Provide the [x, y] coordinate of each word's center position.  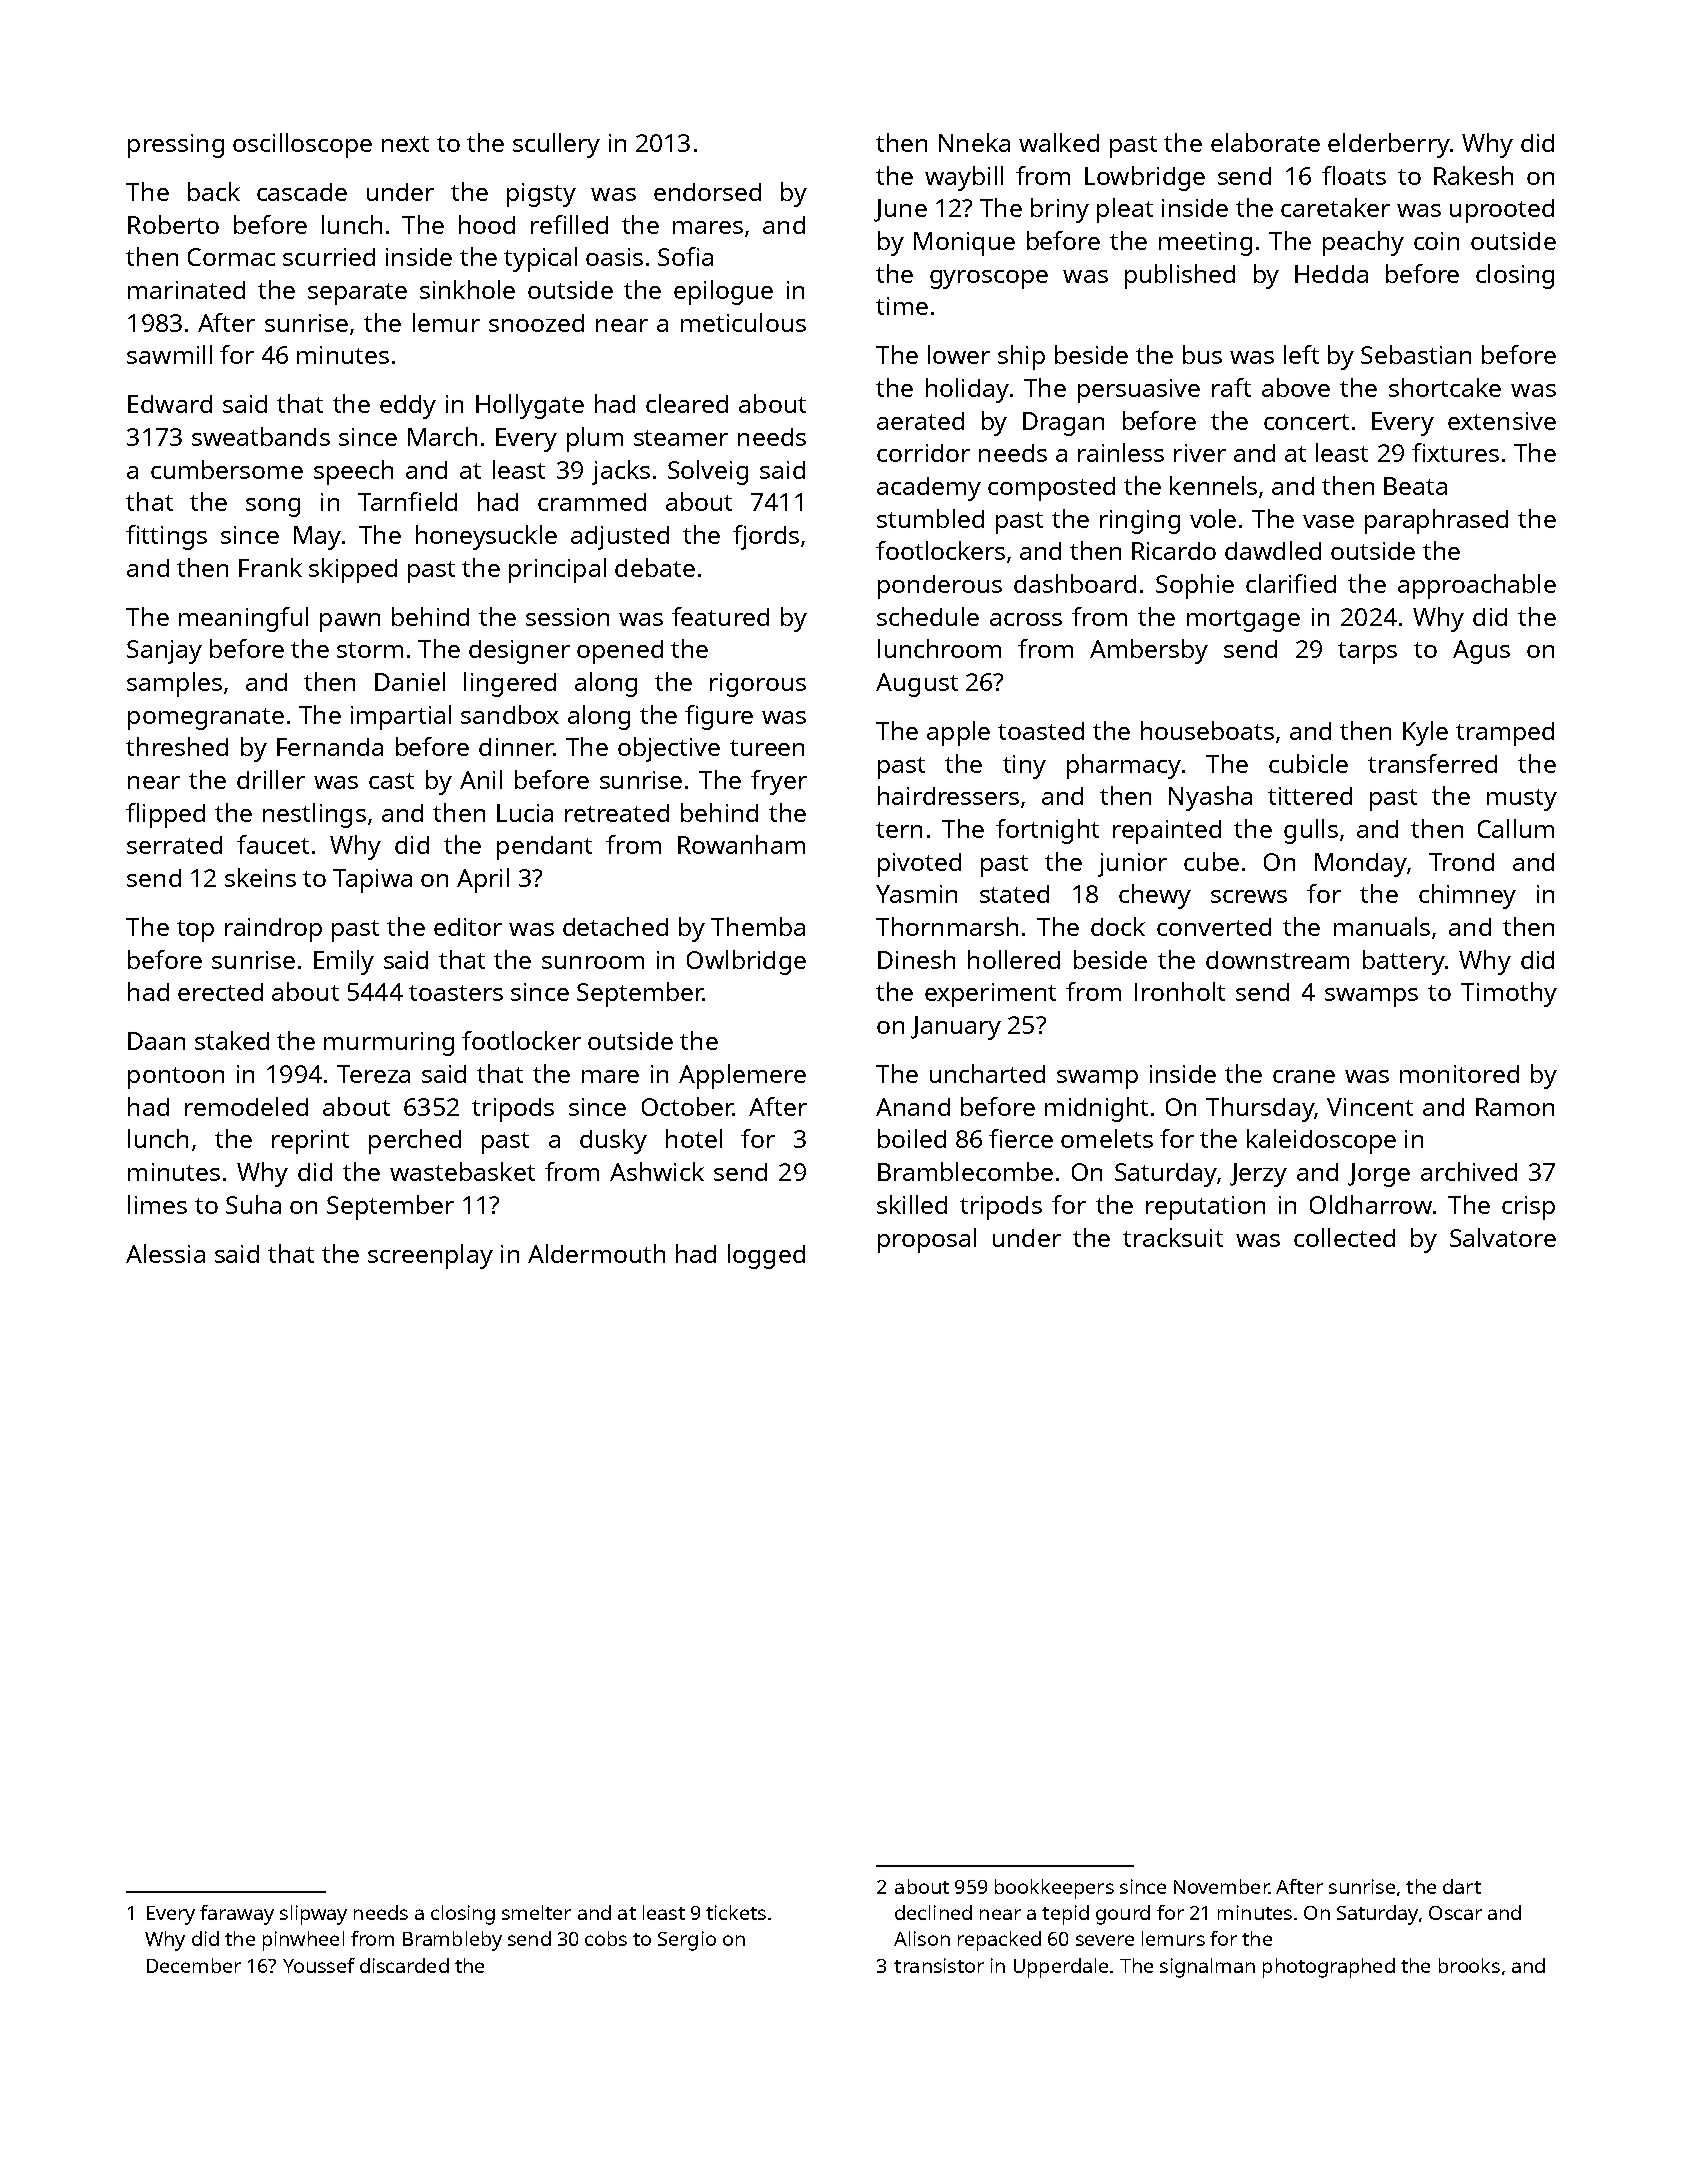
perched [415, 1141]
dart [1462, 1886]
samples [174, 684]
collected [1344, 1237]
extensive [1502, 421]
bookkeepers [1054, 1889]
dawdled [1273, 550]
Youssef [319, 1965]
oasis [614, 257]
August [917, 685]
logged [766, 1256]
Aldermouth [596, 1253]
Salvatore [1503, 1237]
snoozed [536, 323]
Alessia [165, 1253]
